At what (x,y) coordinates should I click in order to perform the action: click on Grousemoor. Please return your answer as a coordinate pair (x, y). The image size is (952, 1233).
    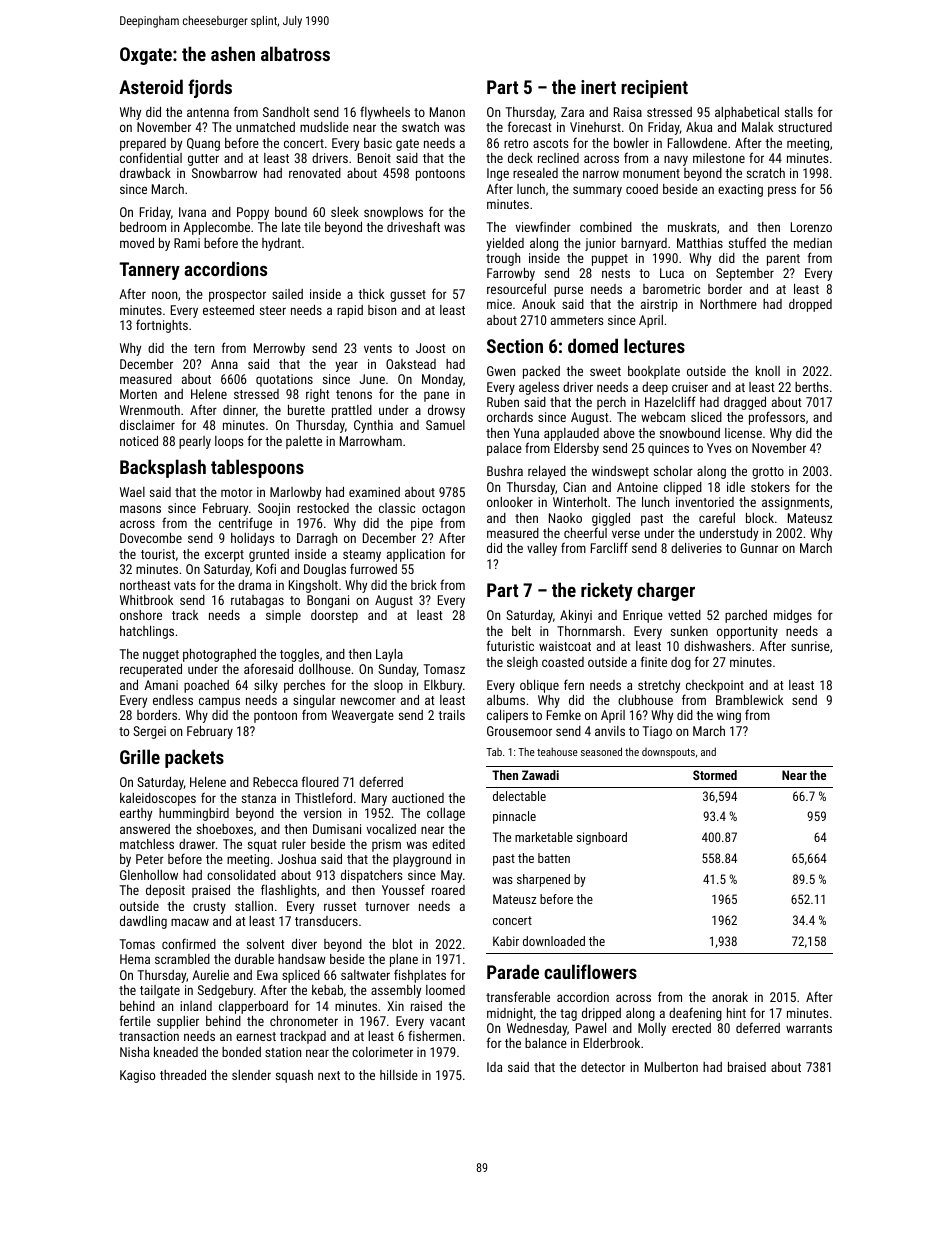
    Looking at the image, I should click on (519, 731).
